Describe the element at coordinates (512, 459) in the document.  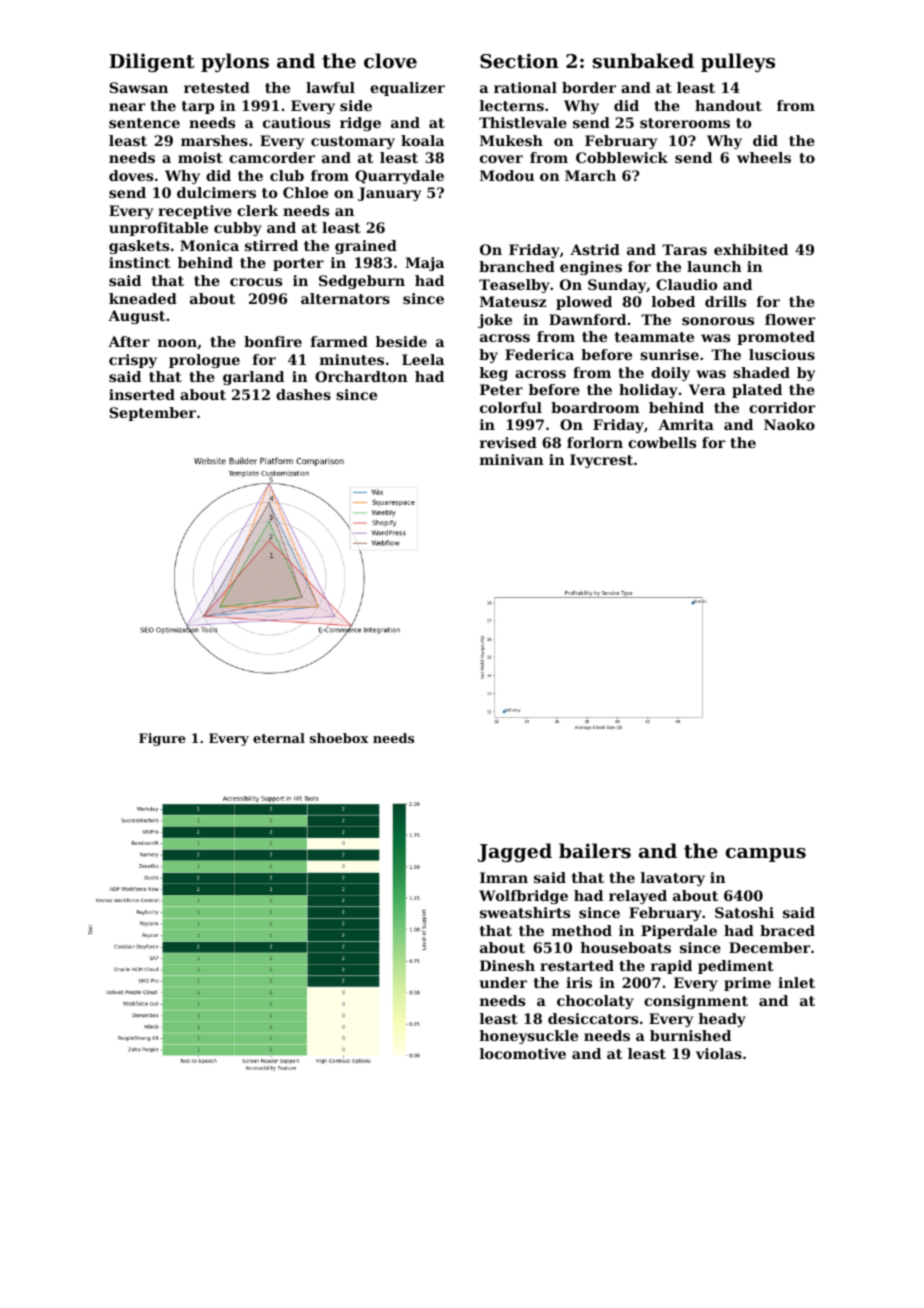
I see `minivan` at that location.
